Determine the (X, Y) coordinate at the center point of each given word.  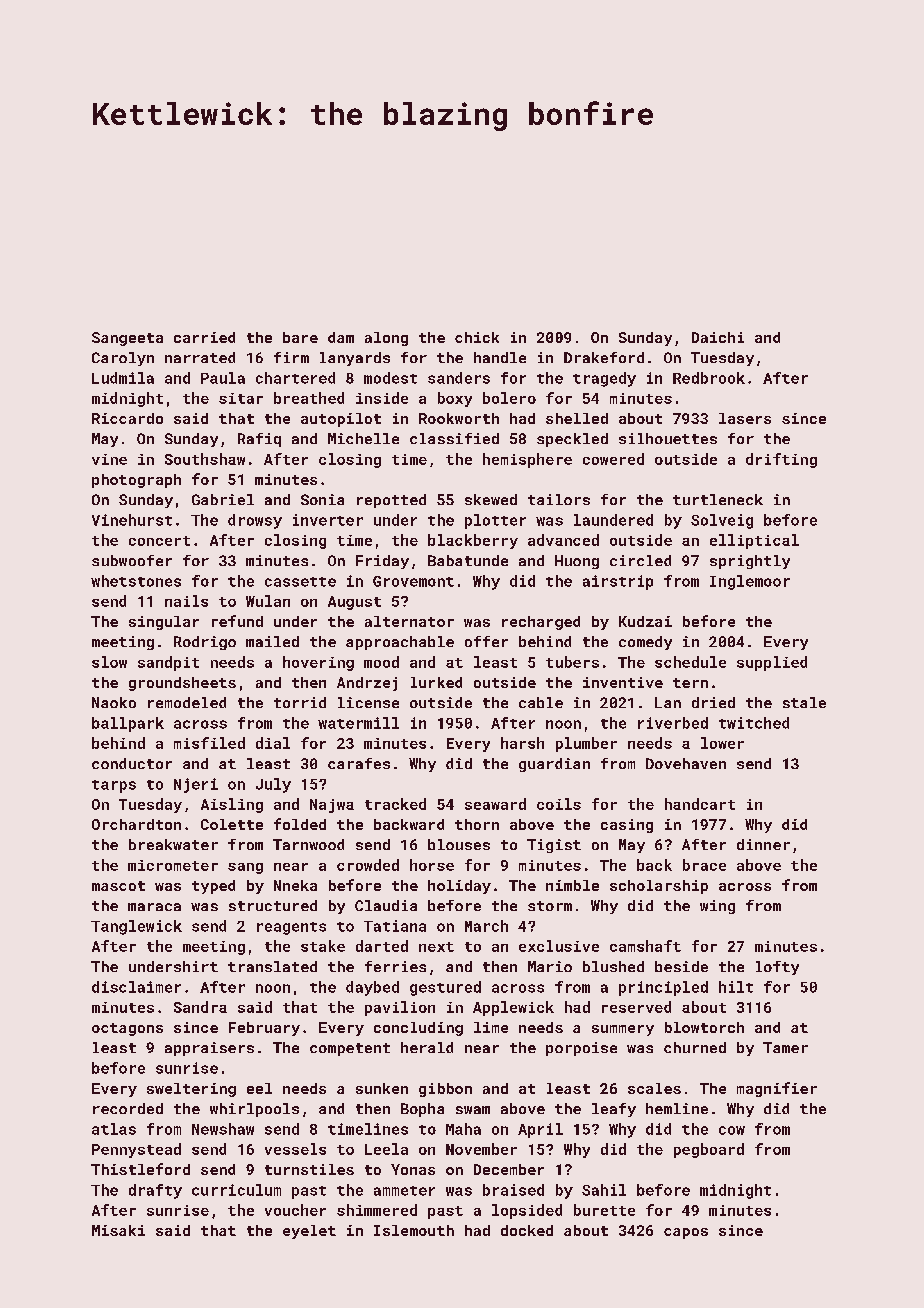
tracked (395, 804)
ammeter (404, 1191)
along (386, 339)
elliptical (754, 541)
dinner (763, 844)
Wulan (268, 601)
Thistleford (140, 1169)
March (486, 926)
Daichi (718, 337)
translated (272, 966)
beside (681, 966)
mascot (118, 886)
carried (204, 337)
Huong (577, 562)
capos (686, 1233)
